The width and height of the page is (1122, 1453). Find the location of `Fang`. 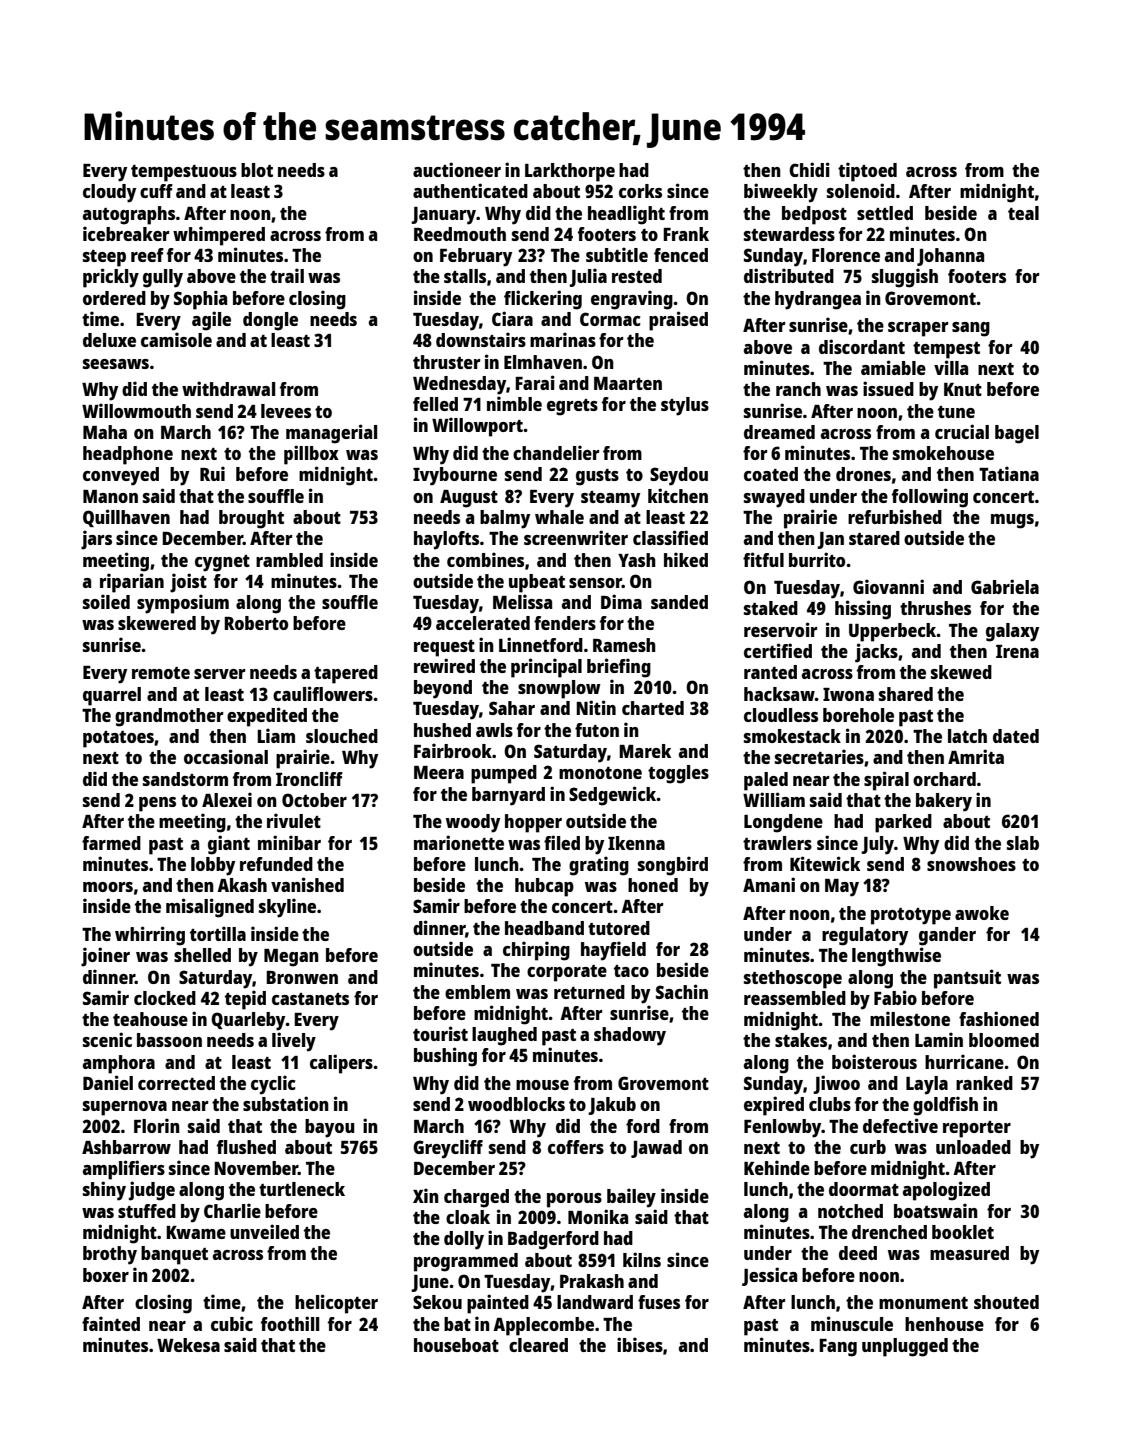

Fang is located at coordinates (838, 1348).
